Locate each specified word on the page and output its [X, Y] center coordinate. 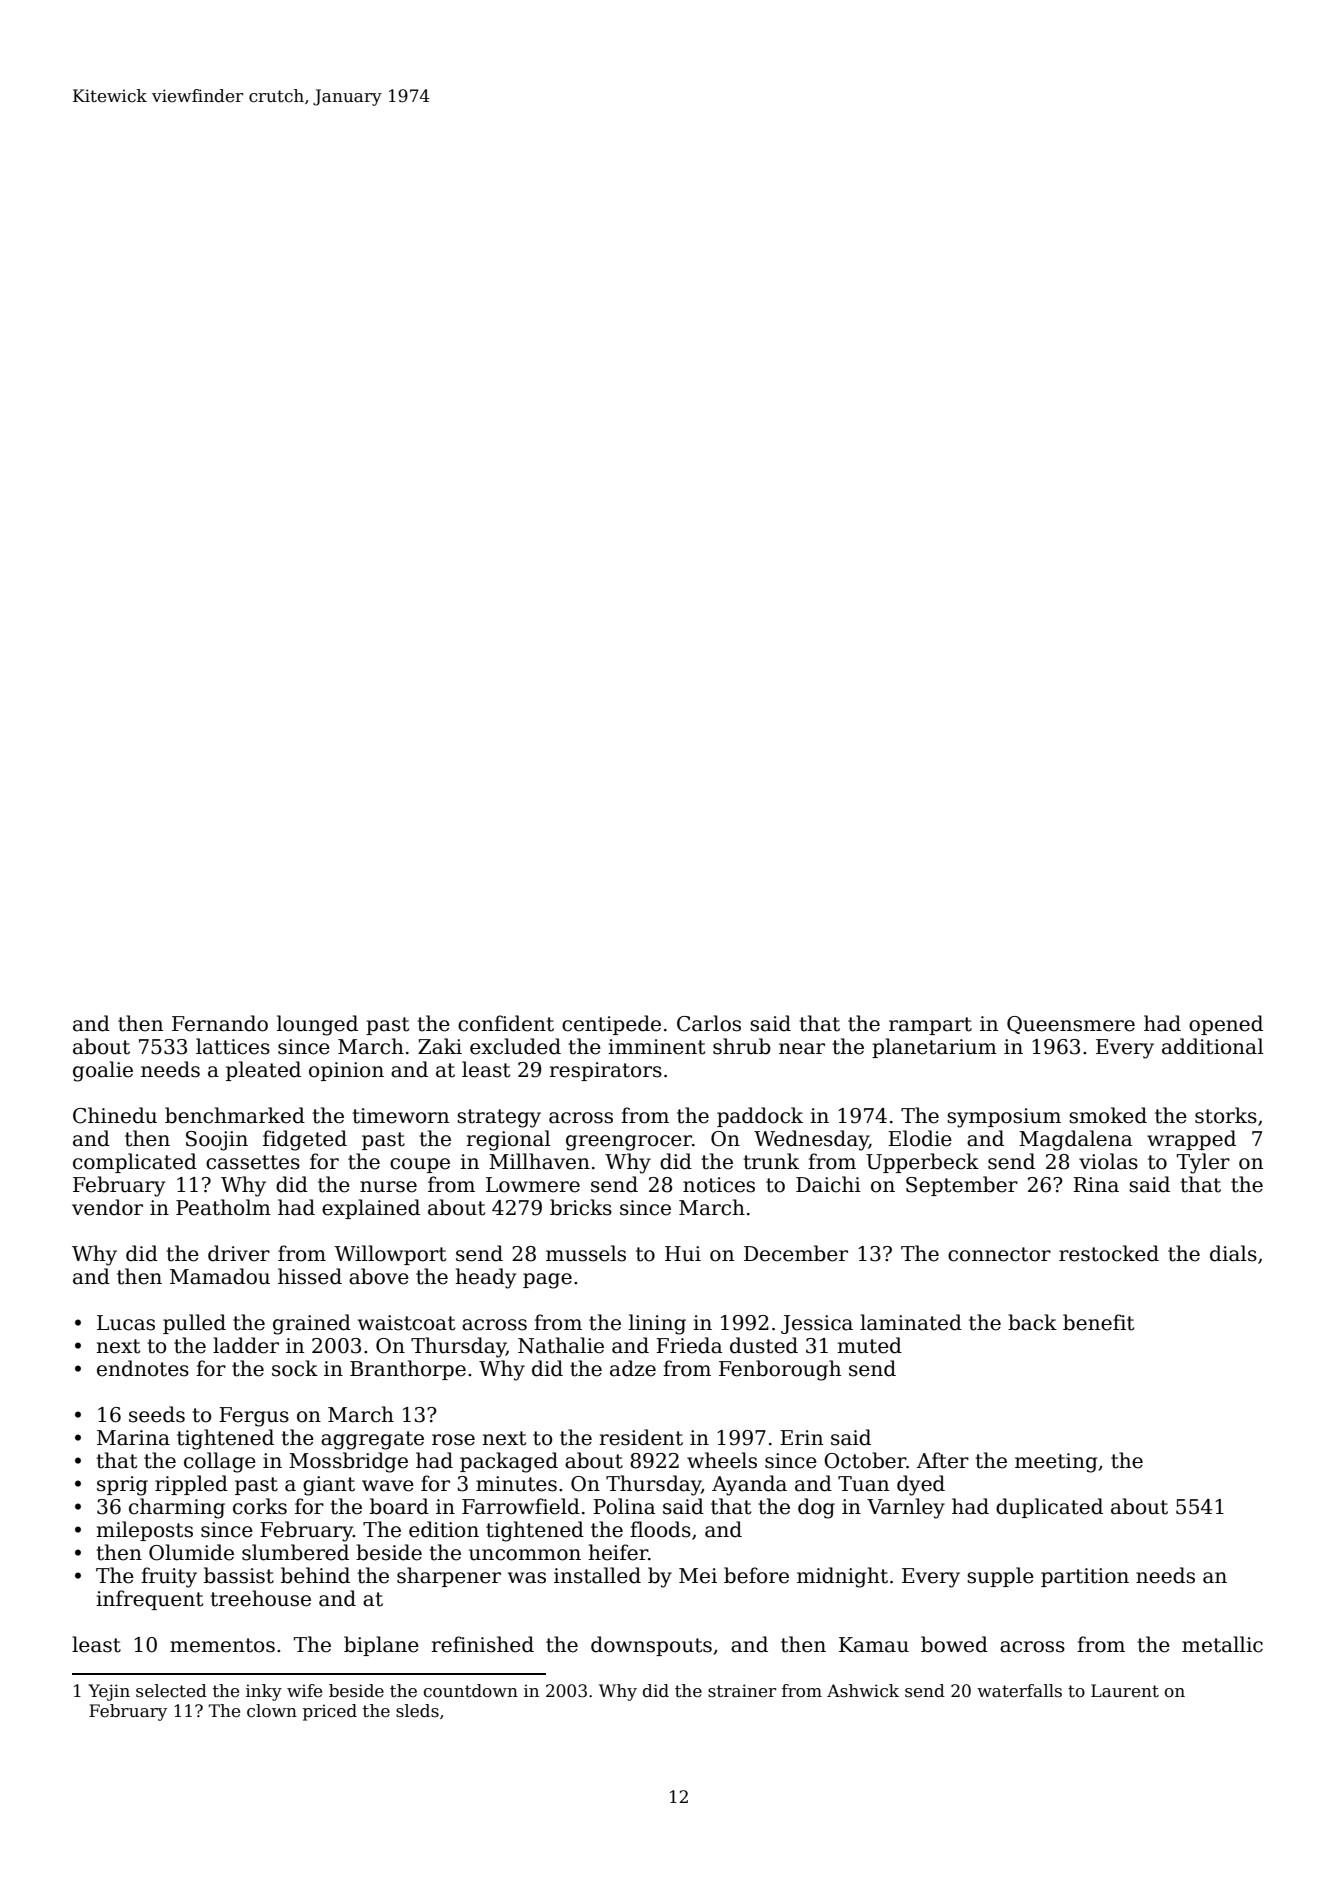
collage [220, 1462]
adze [633, 1368]
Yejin [109, 1692]
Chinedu [115, 1115]
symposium [1004, 1118]
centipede [611, 1025]
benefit [1098, 1322]
